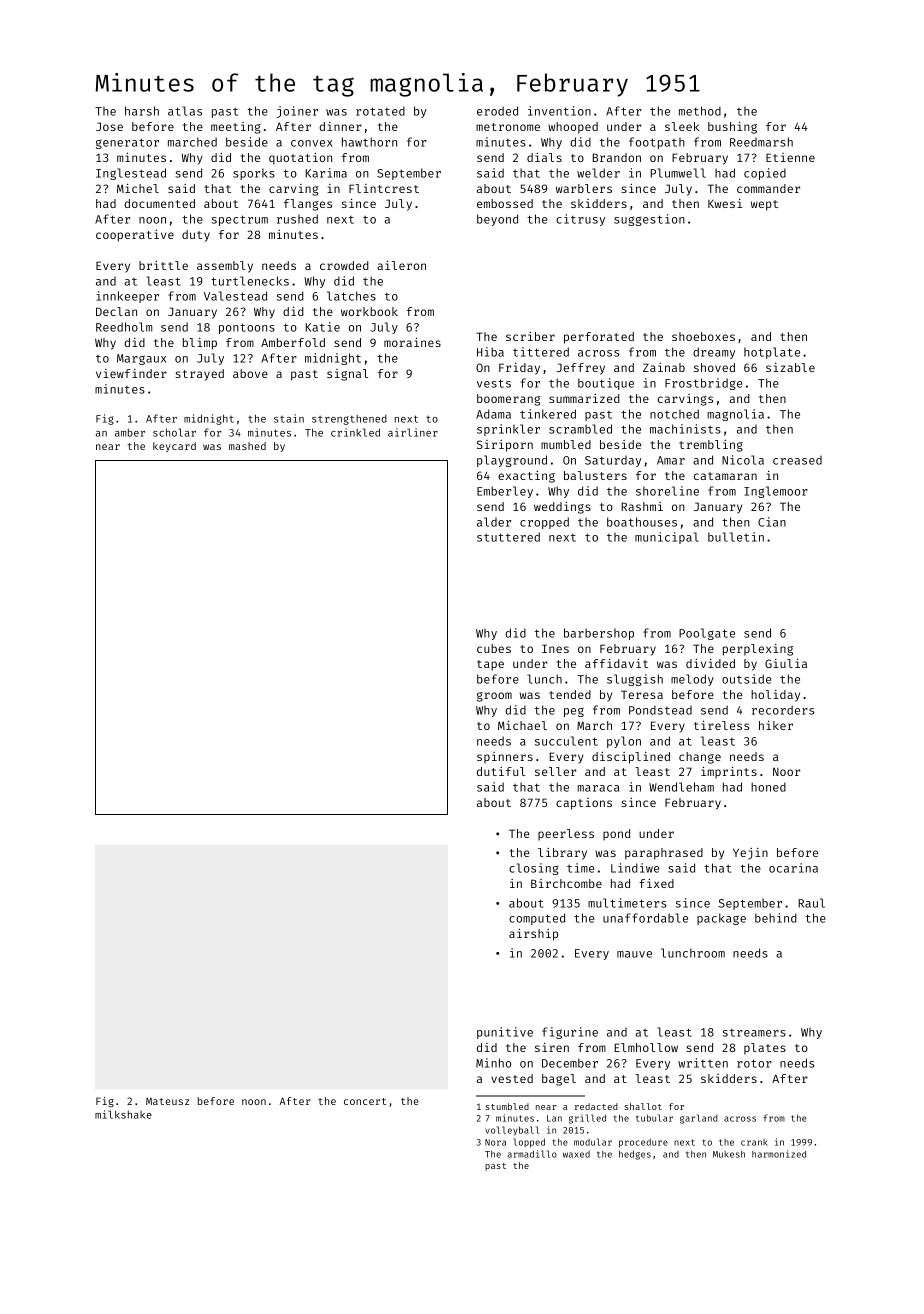 The width and height of the screenshot is (924, 1314). What do you see at coordinates (700, 111) in the screenshot?
I see `method` at bounding box center [700, 111].
